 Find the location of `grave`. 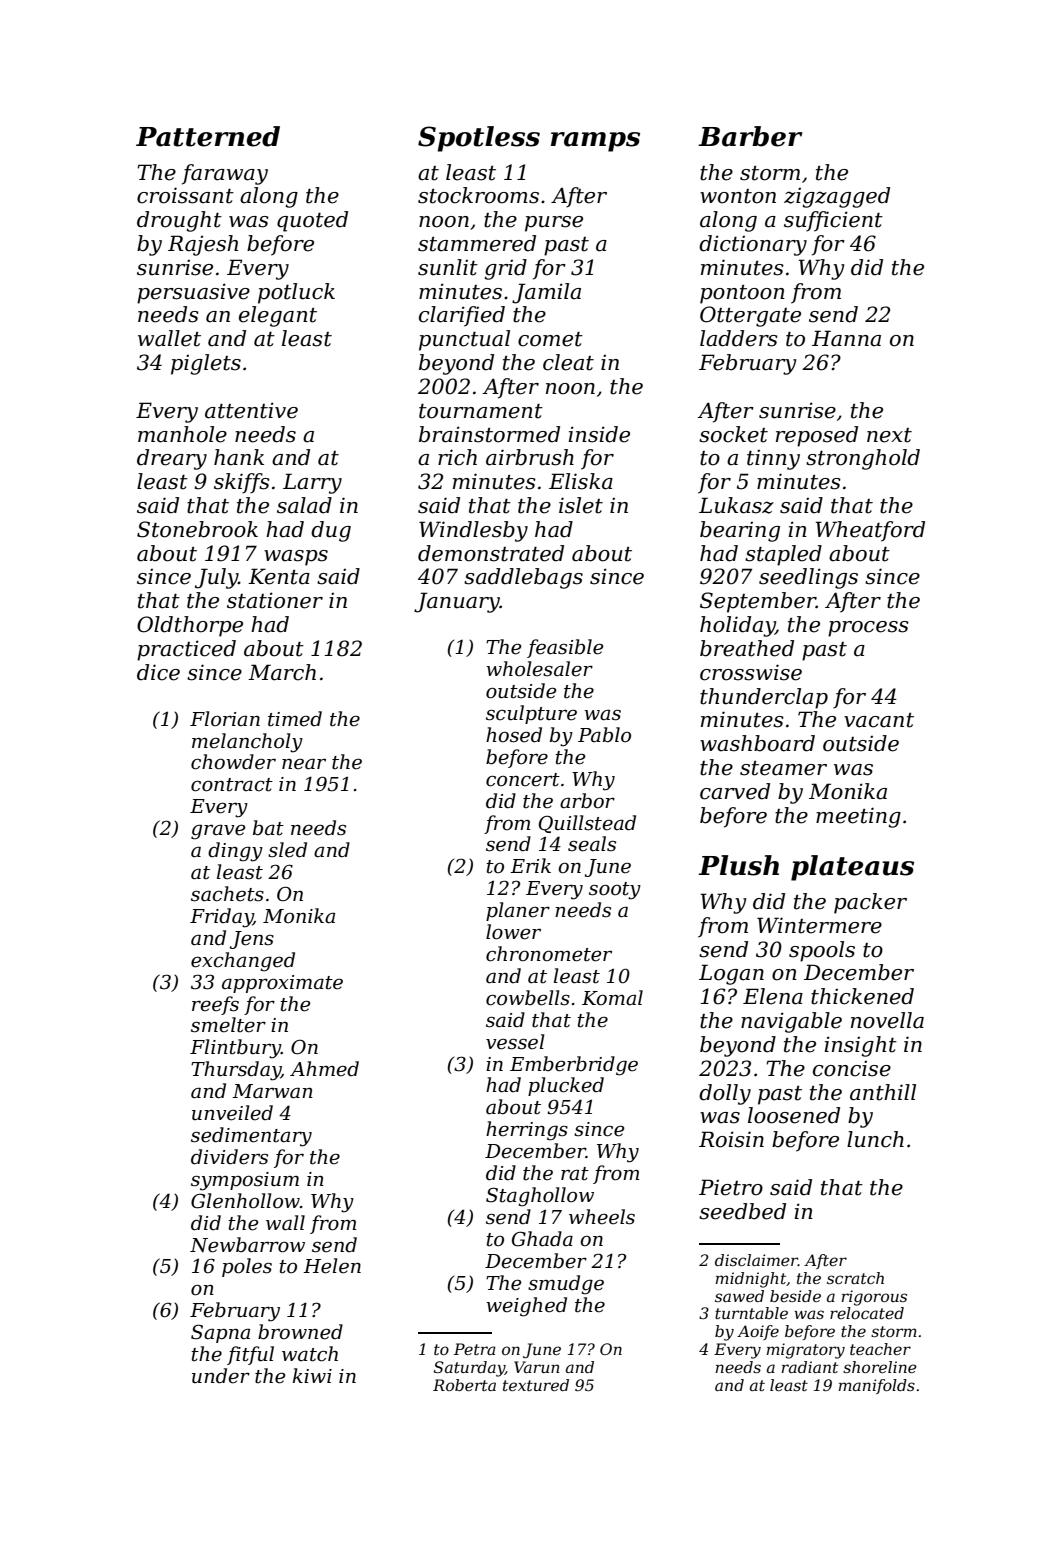

grave is located at coordinates (218, 832).
